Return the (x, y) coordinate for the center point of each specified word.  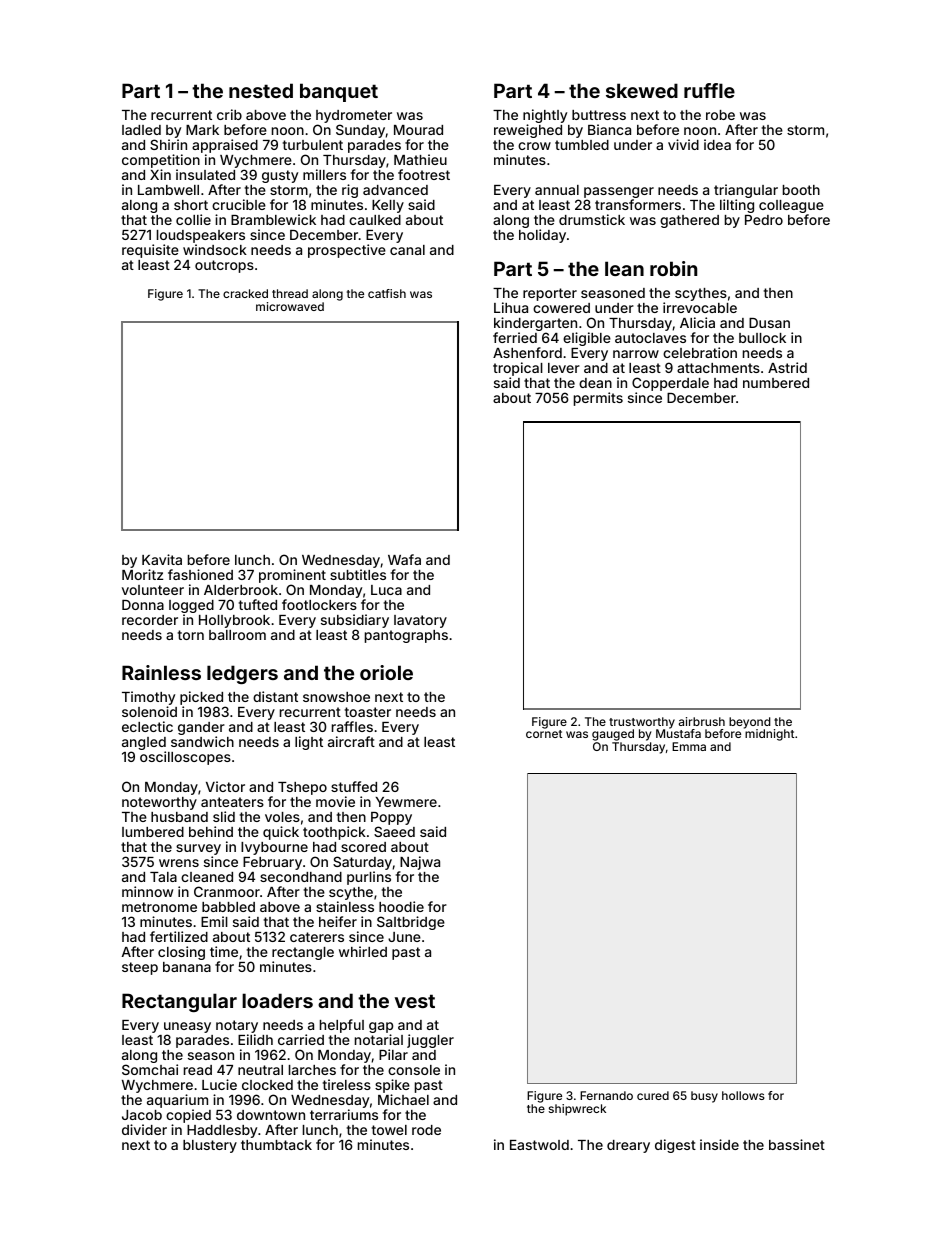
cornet (544, 734)
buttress (599, 115)
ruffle (709, 90)
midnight (769, 735)
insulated (205, 174)
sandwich (202, 741)
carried (301, 1039)
